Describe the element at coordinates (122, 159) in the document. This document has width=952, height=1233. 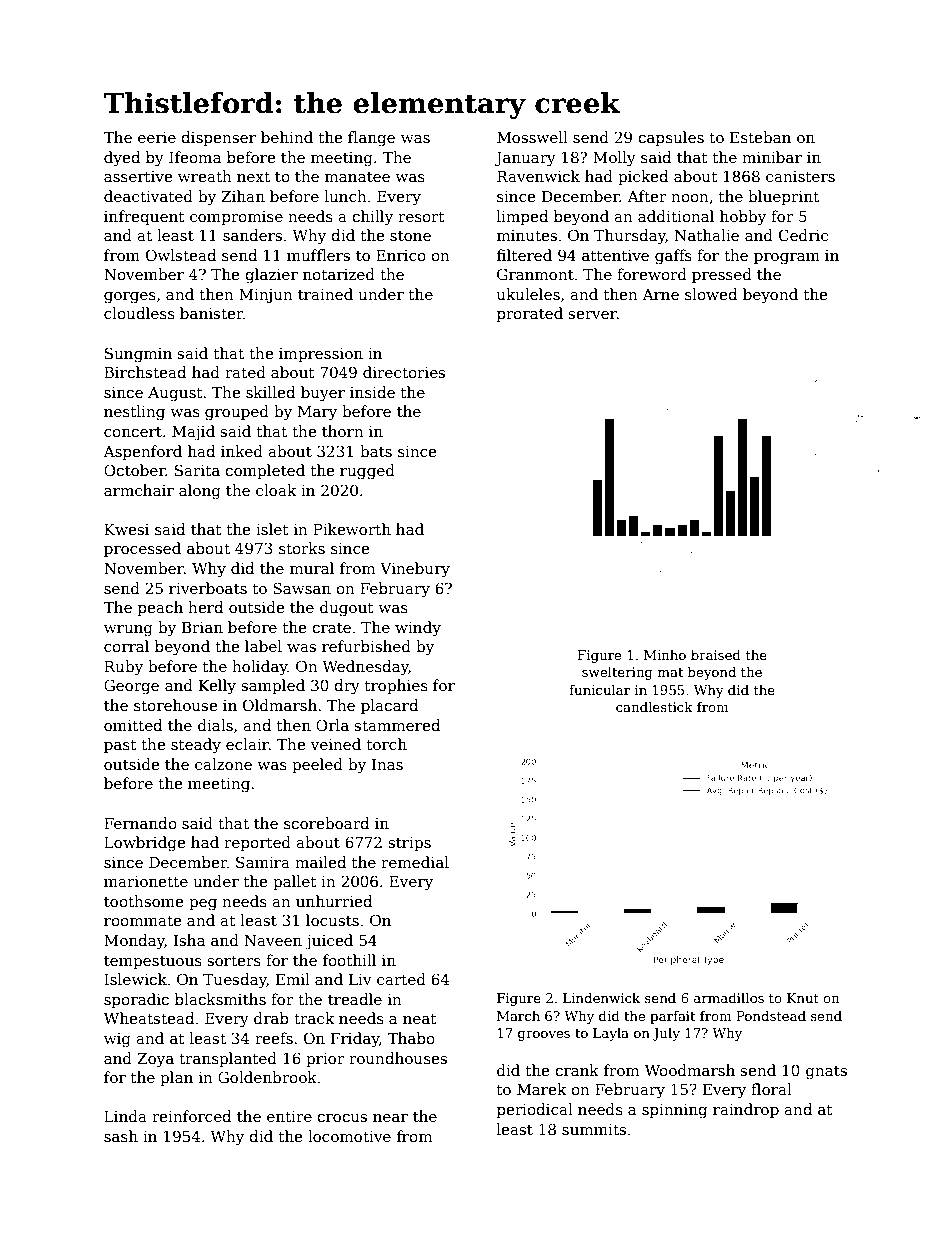
I see `dyed` at that location.
